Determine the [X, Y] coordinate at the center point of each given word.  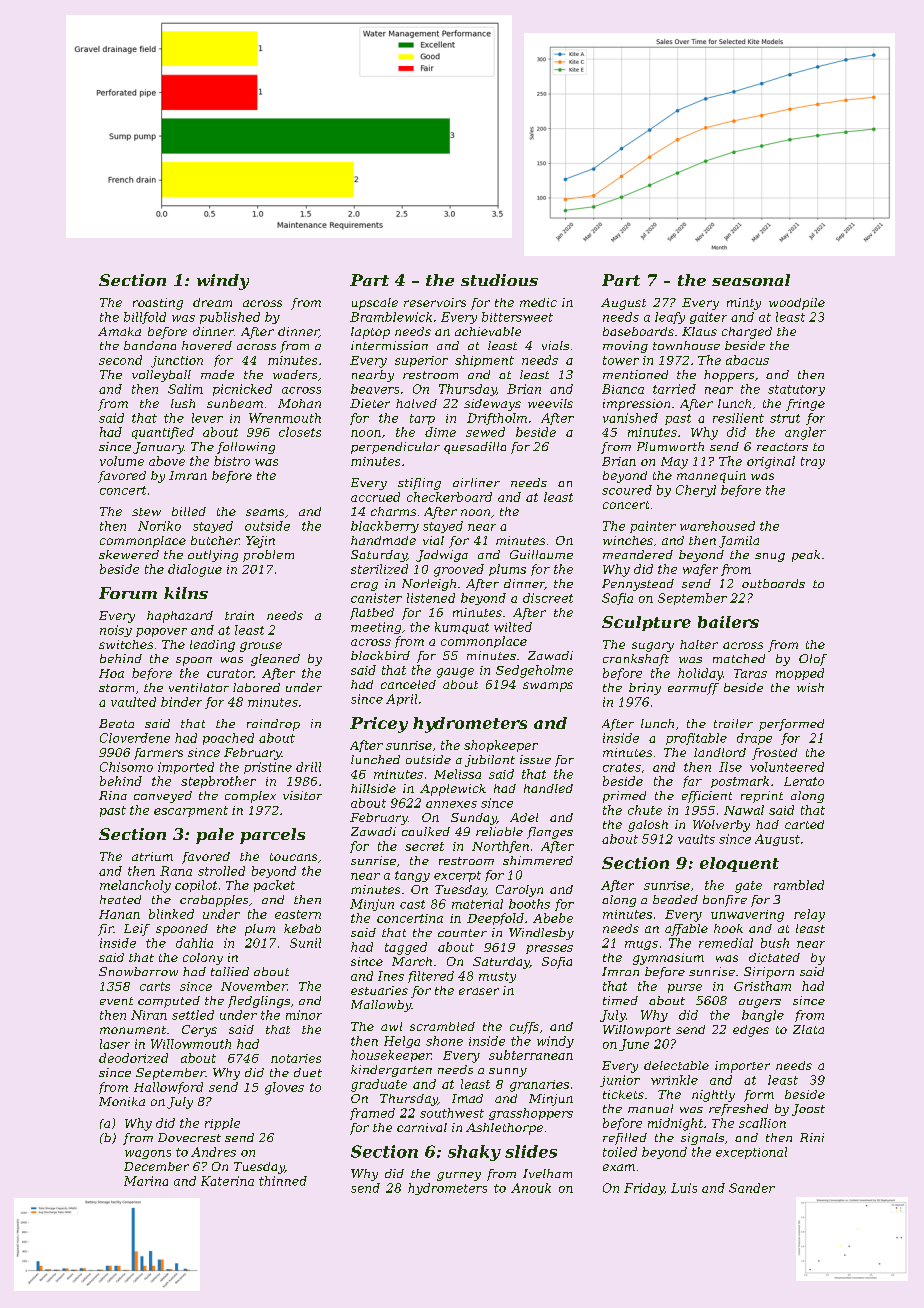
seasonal [751, 280]
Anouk [531, 1188]
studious [499, 280]
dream [212, 302]
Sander [752, 1188]
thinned [283, 1181]
